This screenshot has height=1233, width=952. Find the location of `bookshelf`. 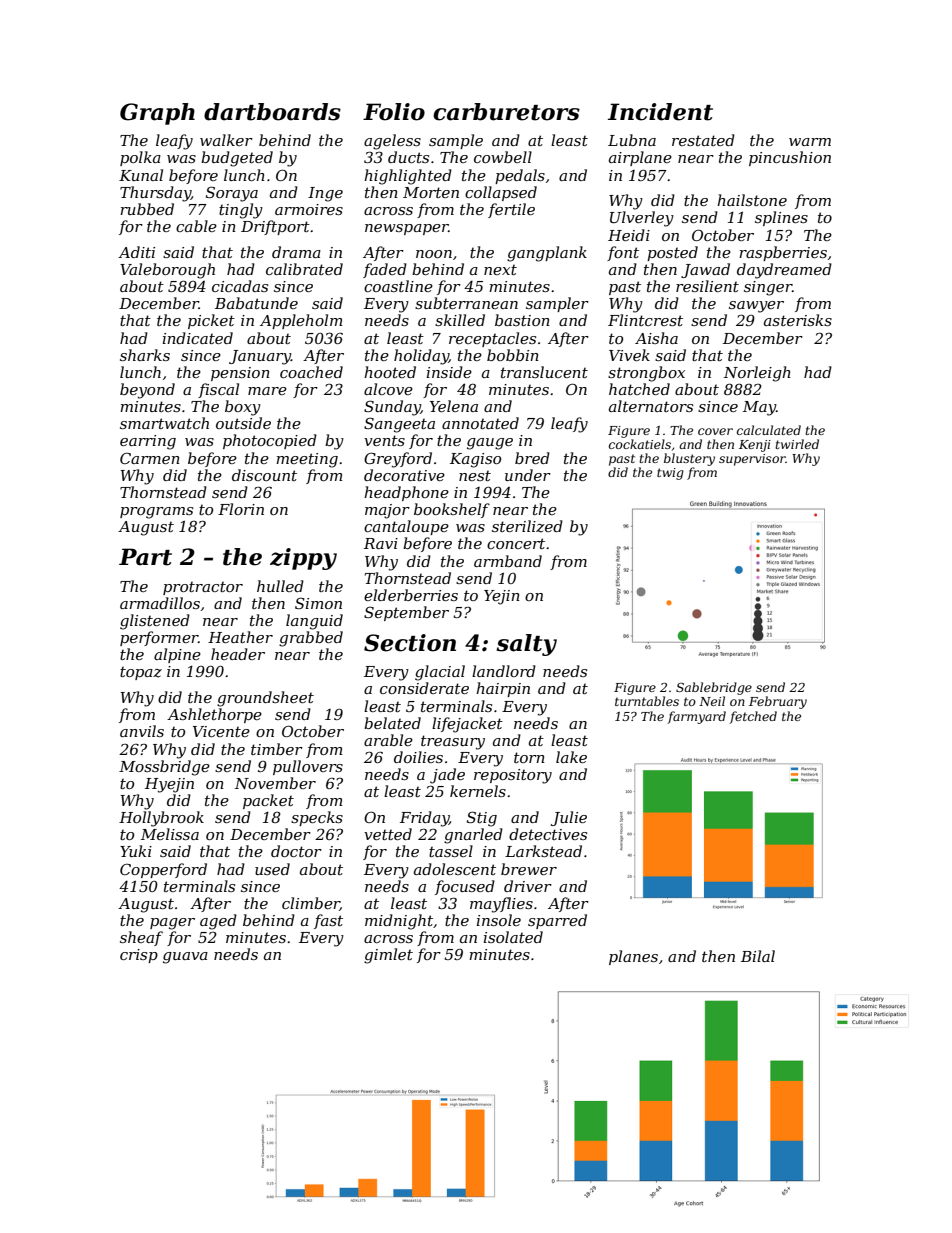

bookshelf is located at coordinates (452, 510).
